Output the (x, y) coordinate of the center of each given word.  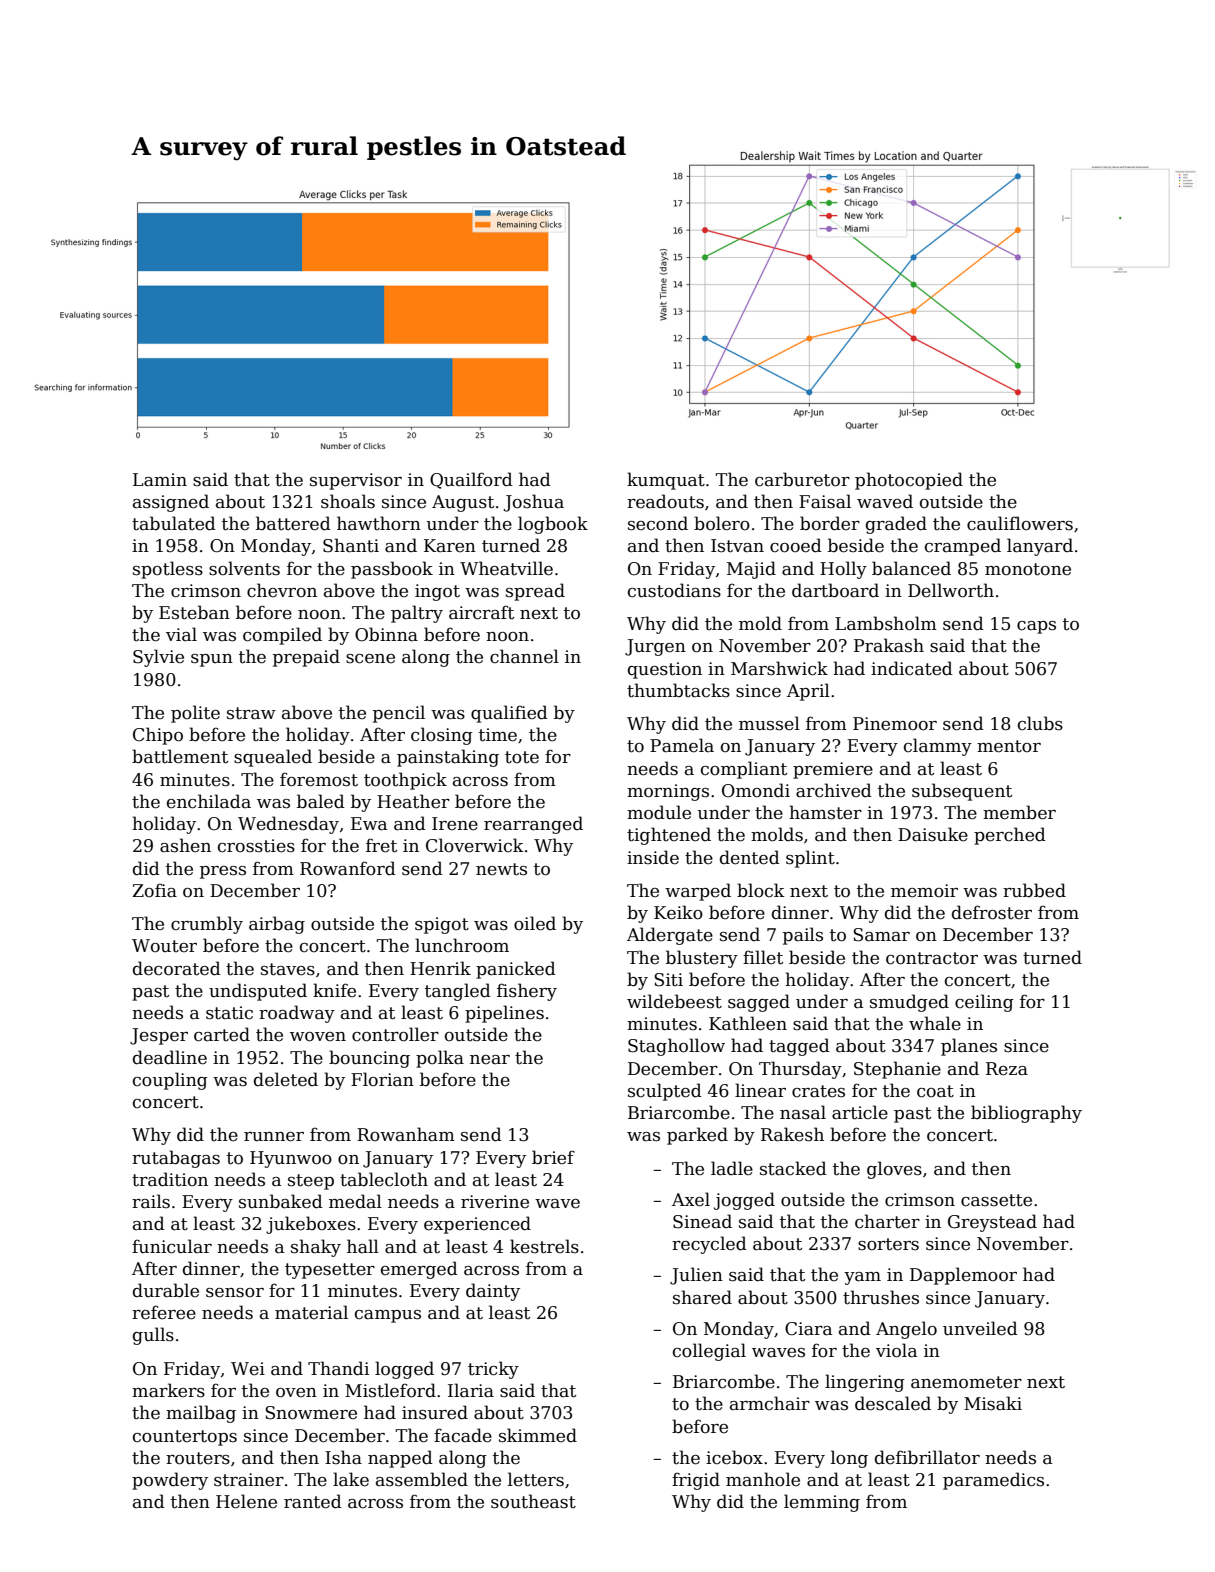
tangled (458, 992)
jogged (744, 1201)
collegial (709, 1352)
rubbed (1034, 890)
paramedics (993, 1481)
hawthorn (379, 523)
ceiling (984, 1003)
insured (435, 1412)
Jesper (159, 1036)
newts (501, 869)
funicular (172, 1246)
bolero (722, 523)
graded (896, 525)
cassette (996, 1200)
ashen (185, 845)
